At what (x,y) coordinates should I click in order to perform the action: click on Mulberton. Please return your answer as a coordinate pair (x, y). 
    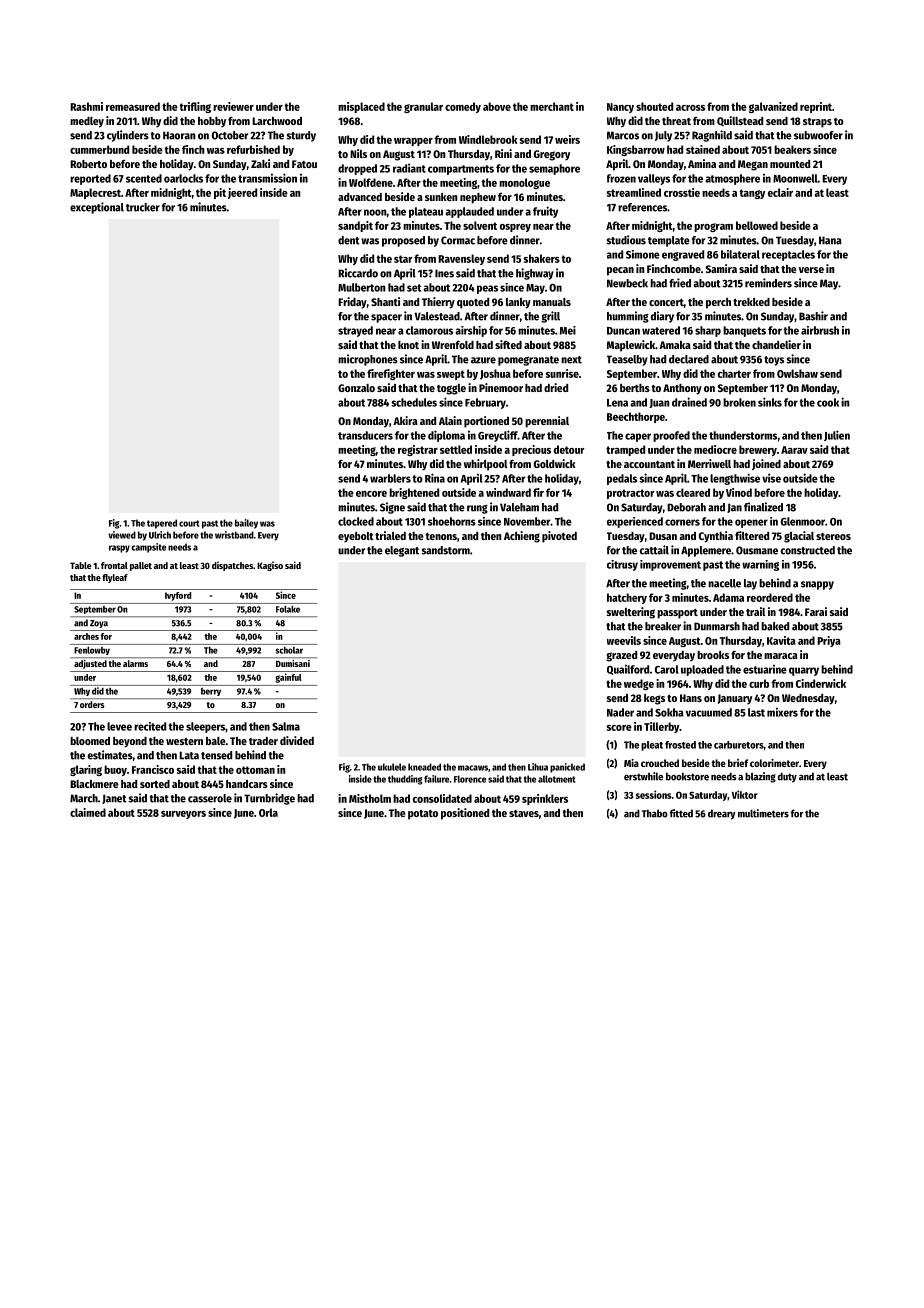
    Looking at the image, I should click on (362, 287).
